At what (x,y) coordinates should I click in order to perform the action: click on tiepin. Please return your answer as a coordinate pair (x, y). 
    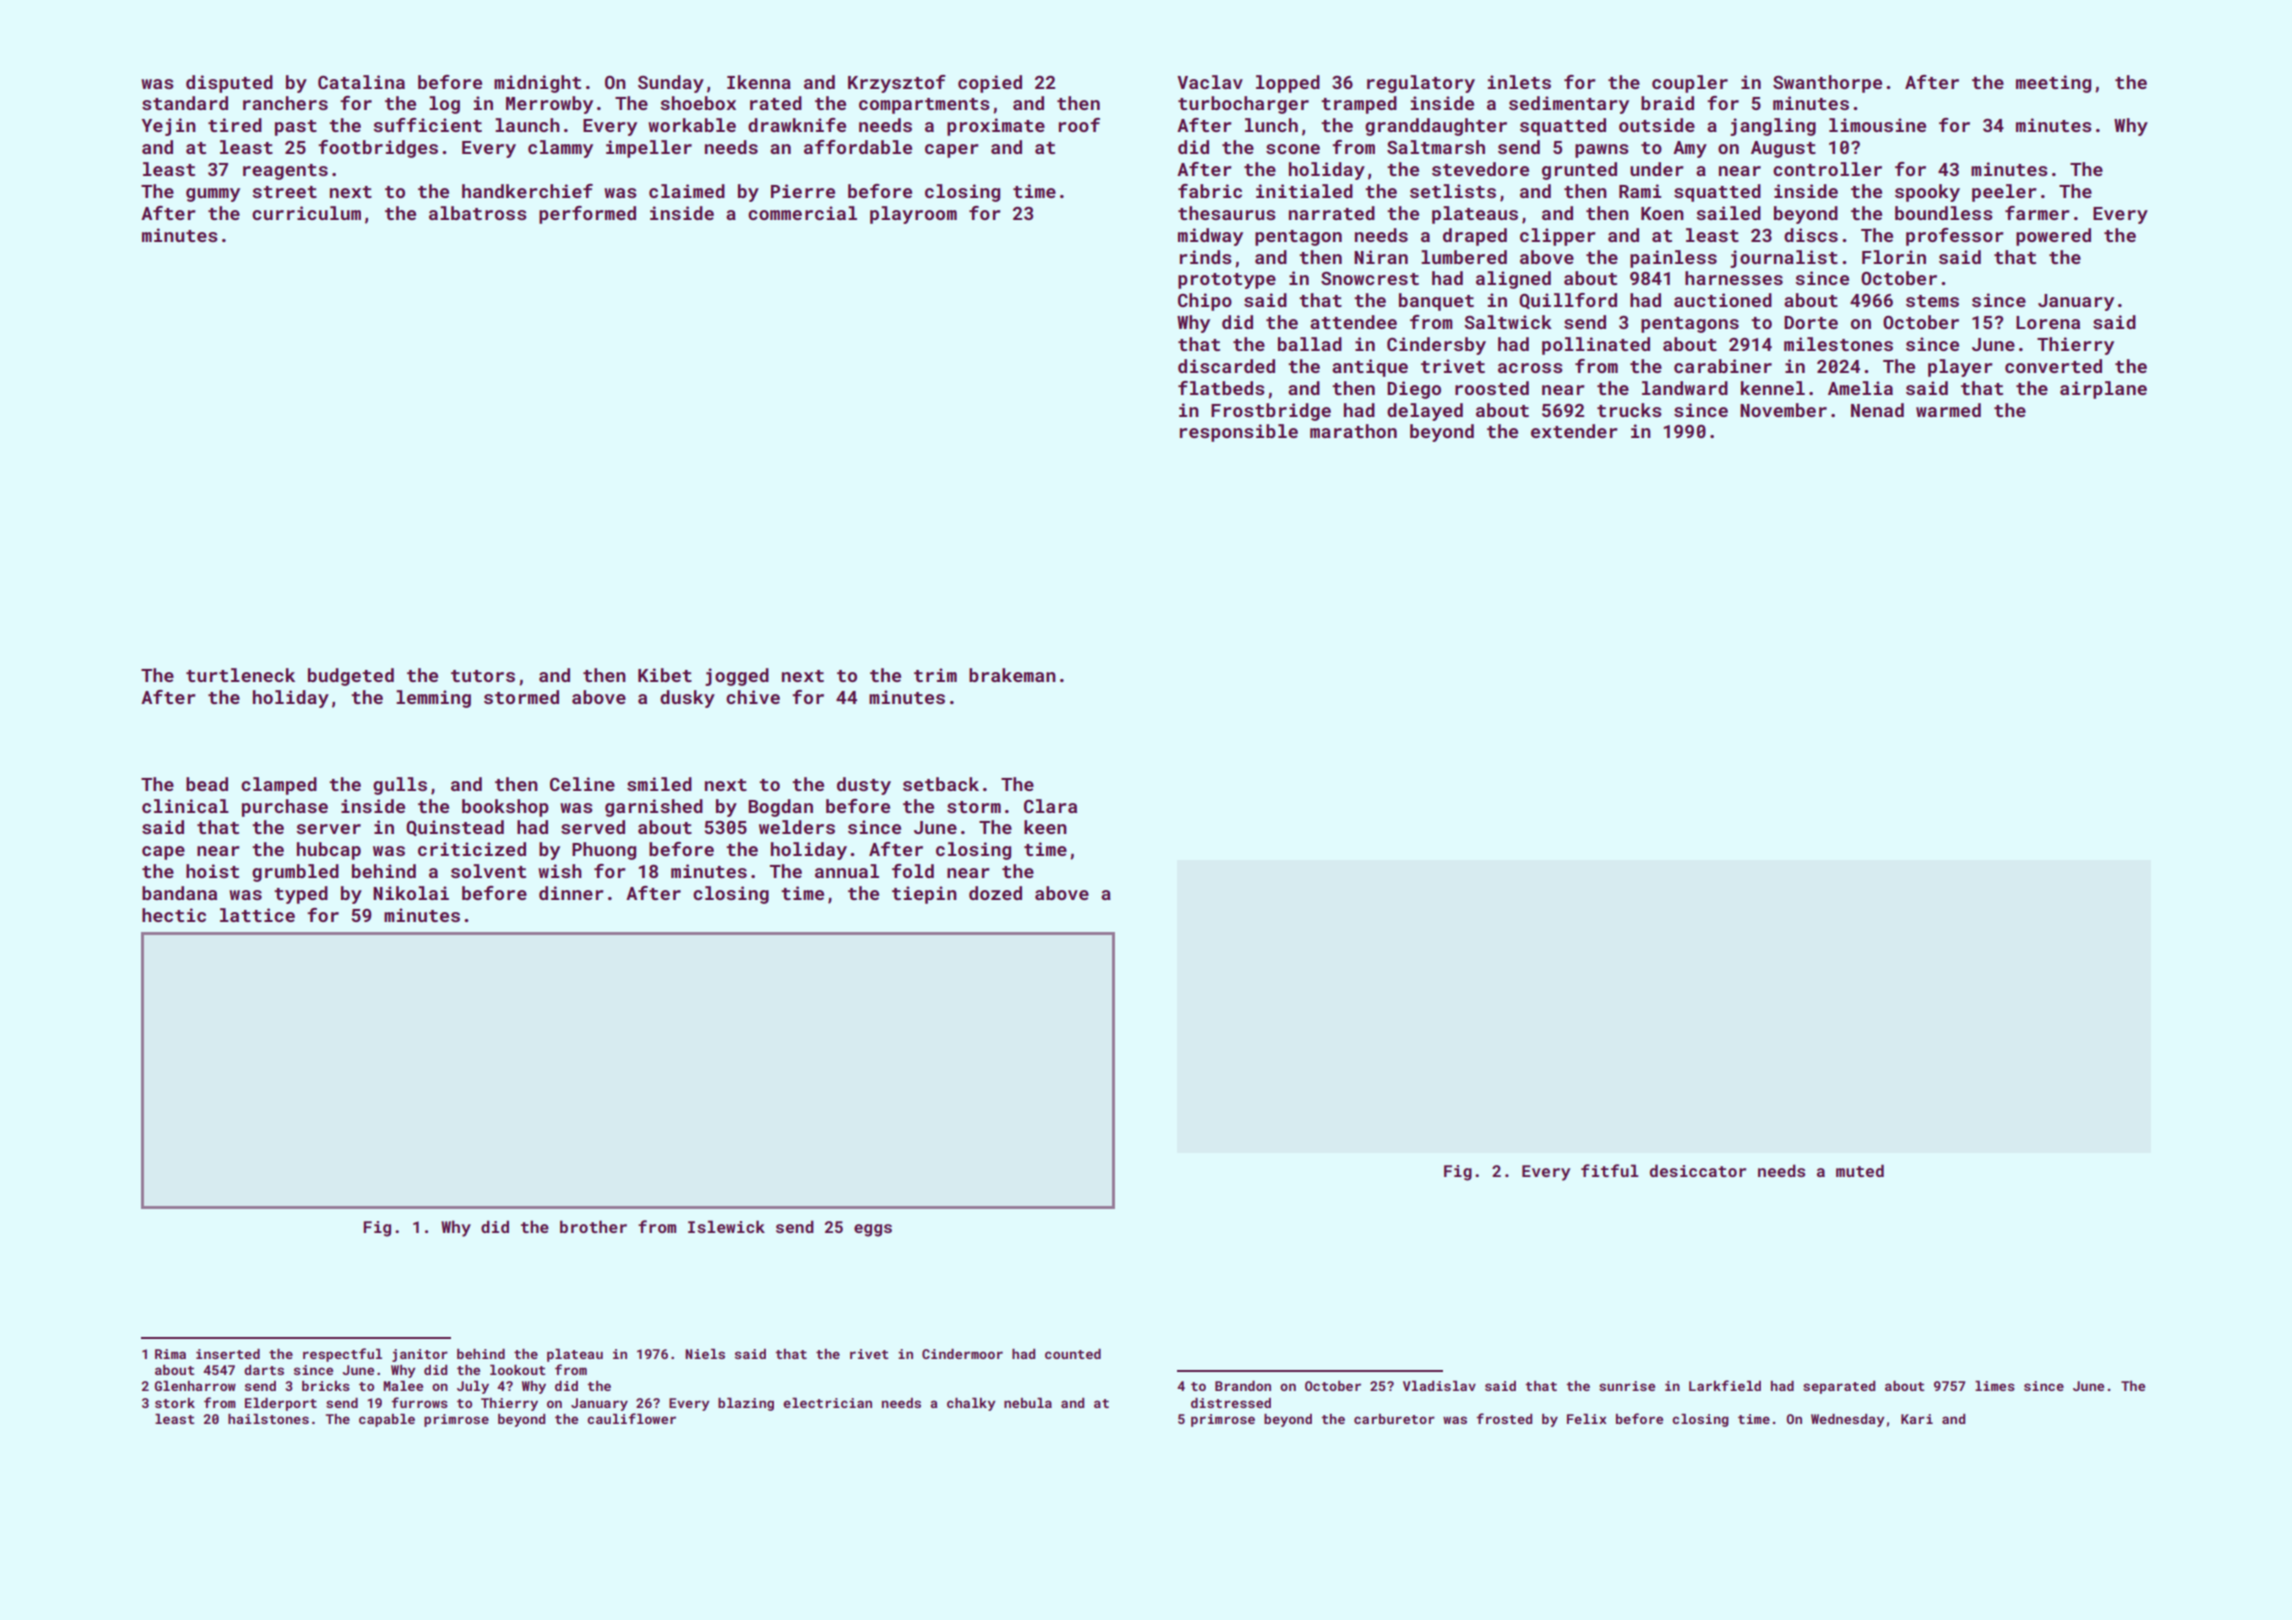
    Looking at the image, I should click on (924, 895).
